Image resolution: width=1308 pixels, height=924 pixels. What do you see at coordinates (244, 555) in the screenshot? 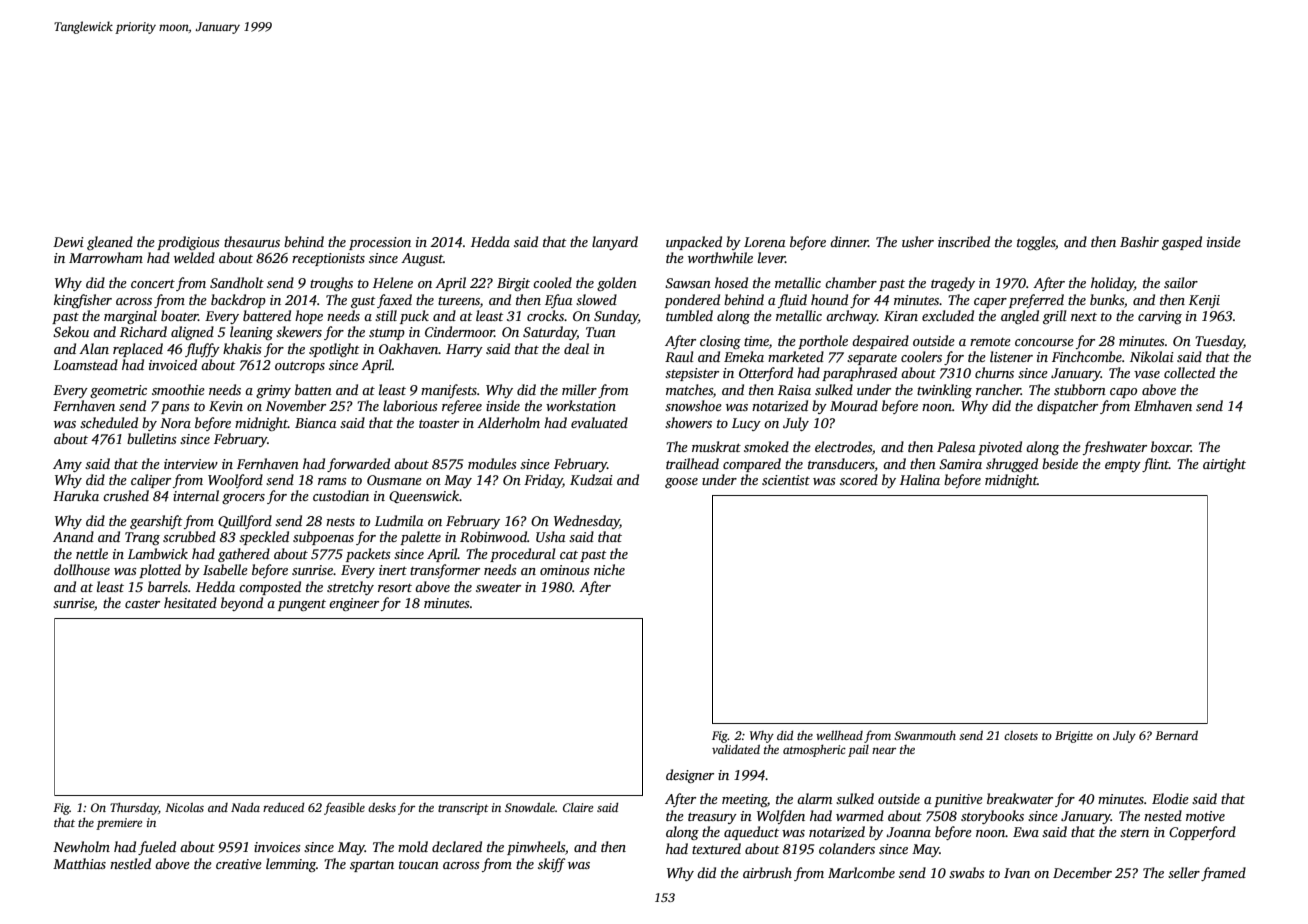
I see `gathered` at bounding box center [244, 555].
